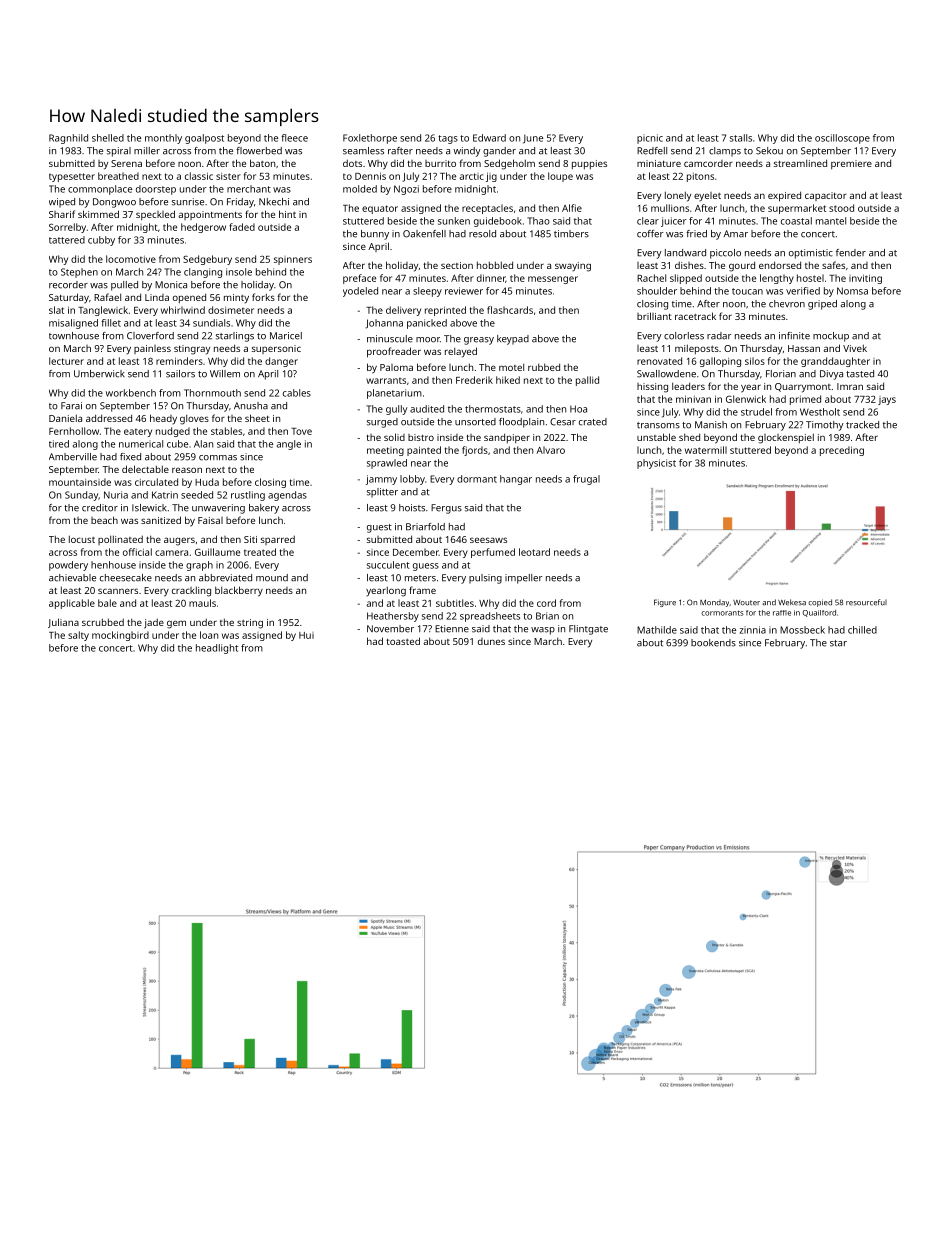 This screenshot has height=1233, width=952. Describe the element at coordinates (741, 138) in the screenshot. I see `stalls` at that location.
